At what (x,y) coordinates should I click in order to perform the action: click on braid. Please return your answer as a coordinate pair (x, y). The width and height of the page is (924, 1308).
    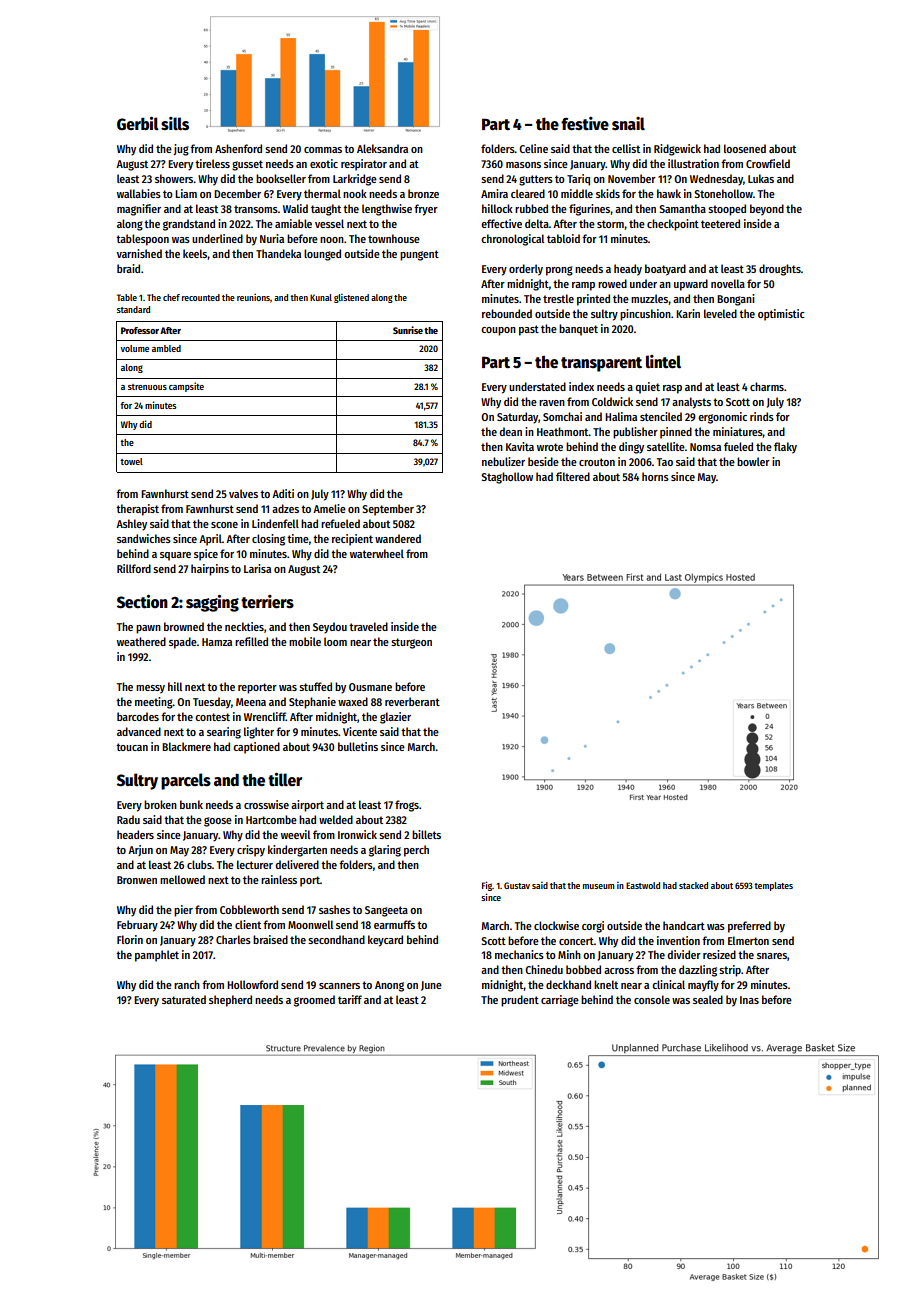
    Looking at the image, I should click on (128, 268).
